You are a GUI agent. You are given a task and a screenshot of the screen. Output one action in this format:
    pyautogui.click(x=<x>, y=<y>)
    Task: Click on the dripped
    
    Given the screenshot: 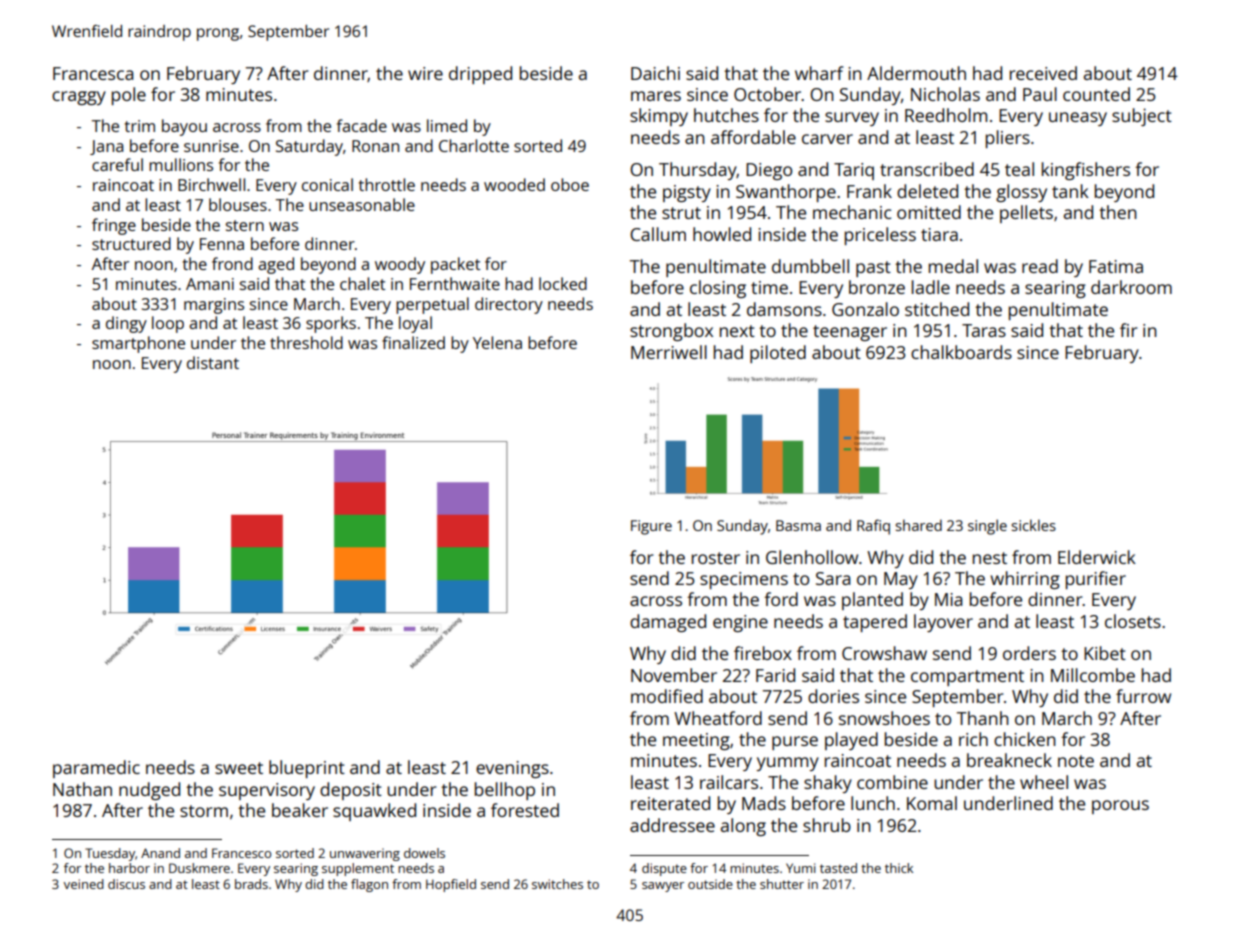 What is the action you would take?
    pyautogui.click(x=480, y=75)
